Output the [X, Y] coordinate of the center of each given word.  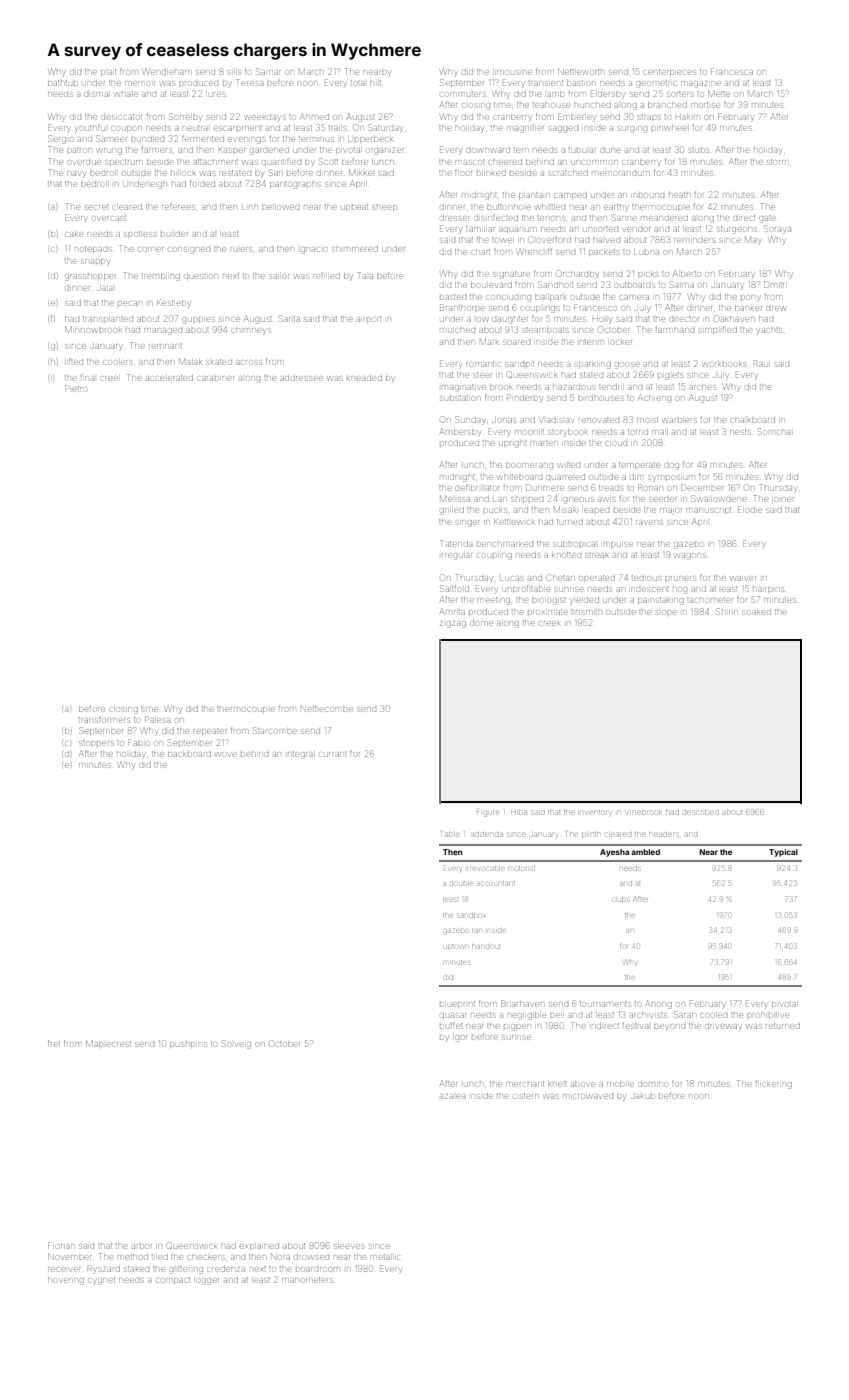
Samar [268, 71]
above [583, 1084]
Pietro [76, 388]
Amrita [452, 612]
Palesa [157, 719]
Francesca [732, 71]
